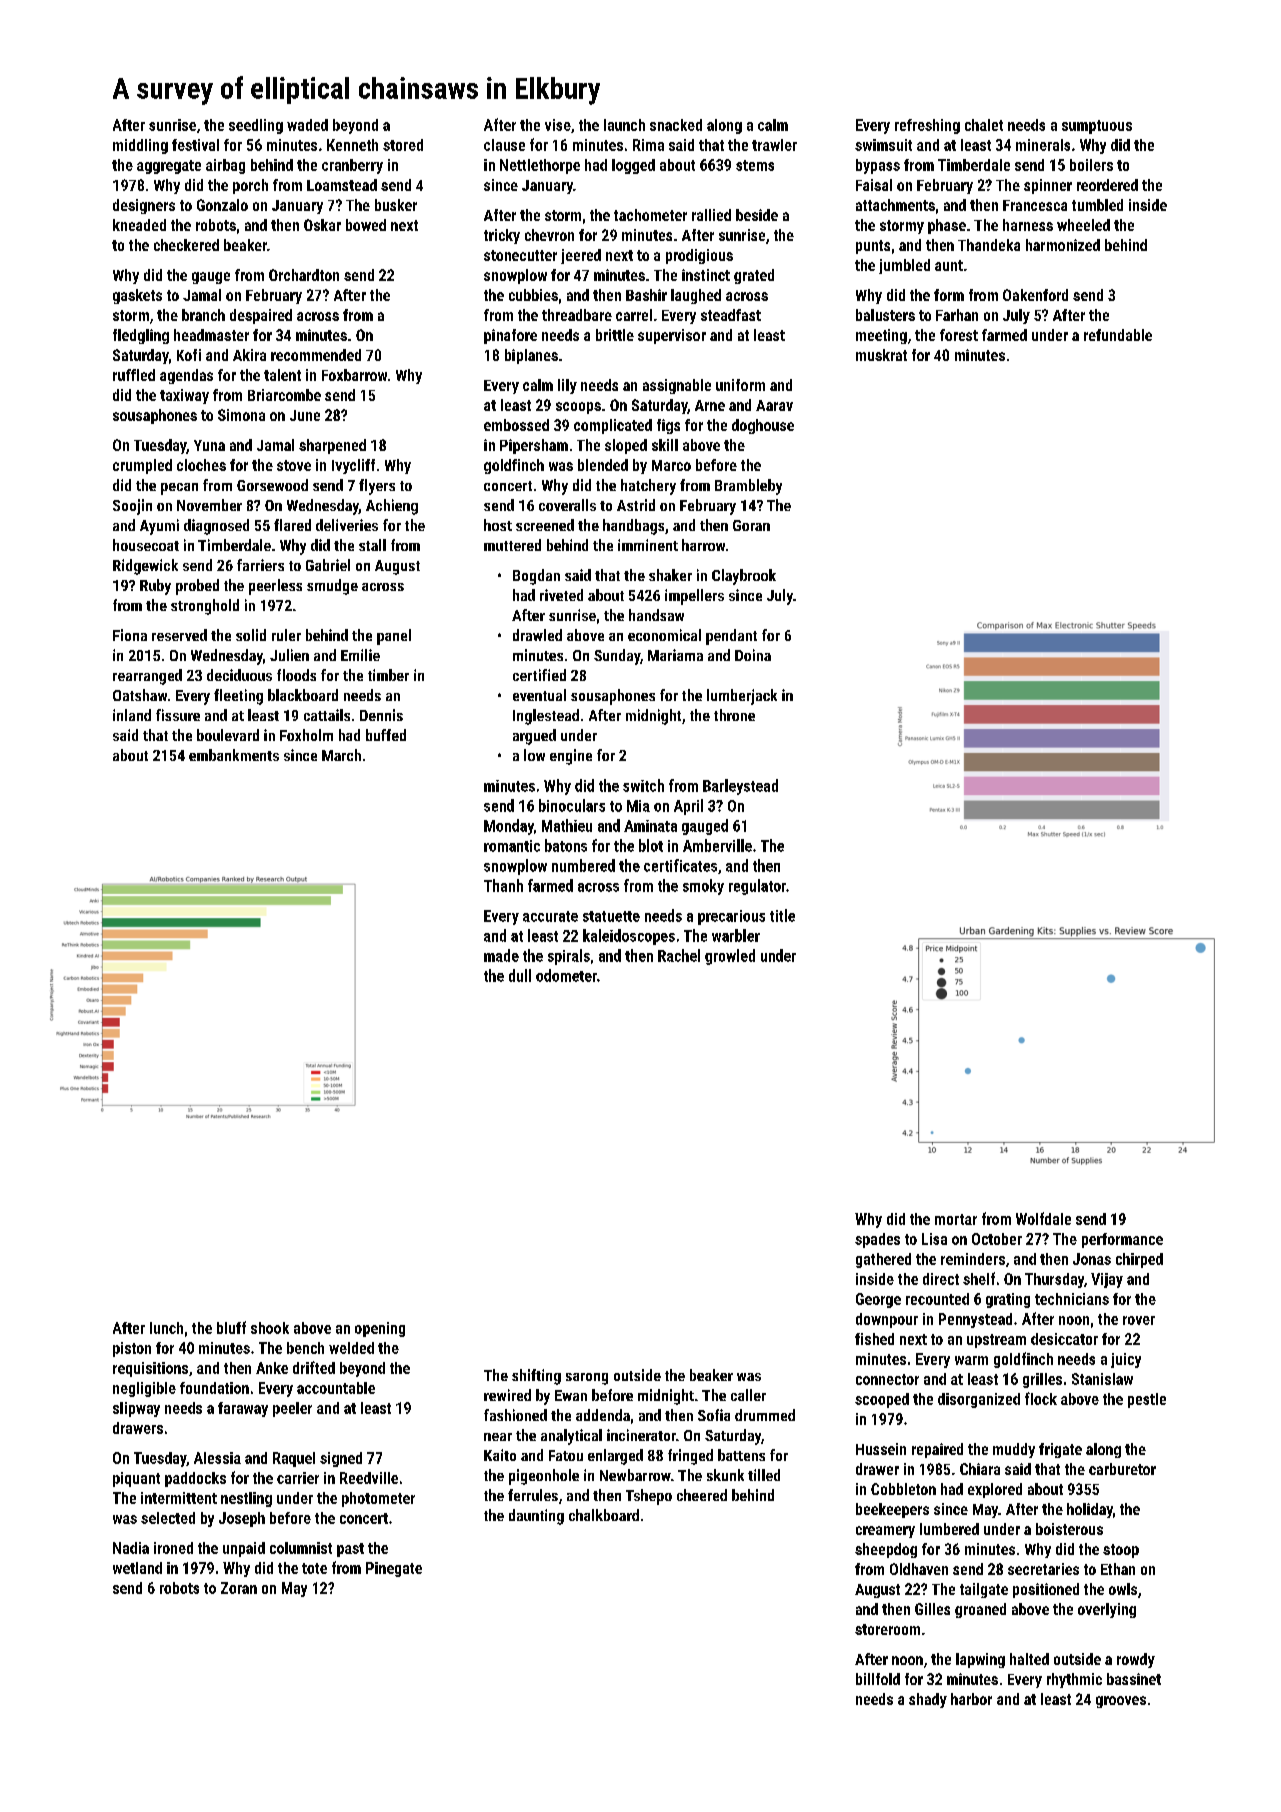 This image has height=1812, width=1281. What do you see at coordinates (140, 146) in the image?
I see `middling` at bounding box center [140, 146].
